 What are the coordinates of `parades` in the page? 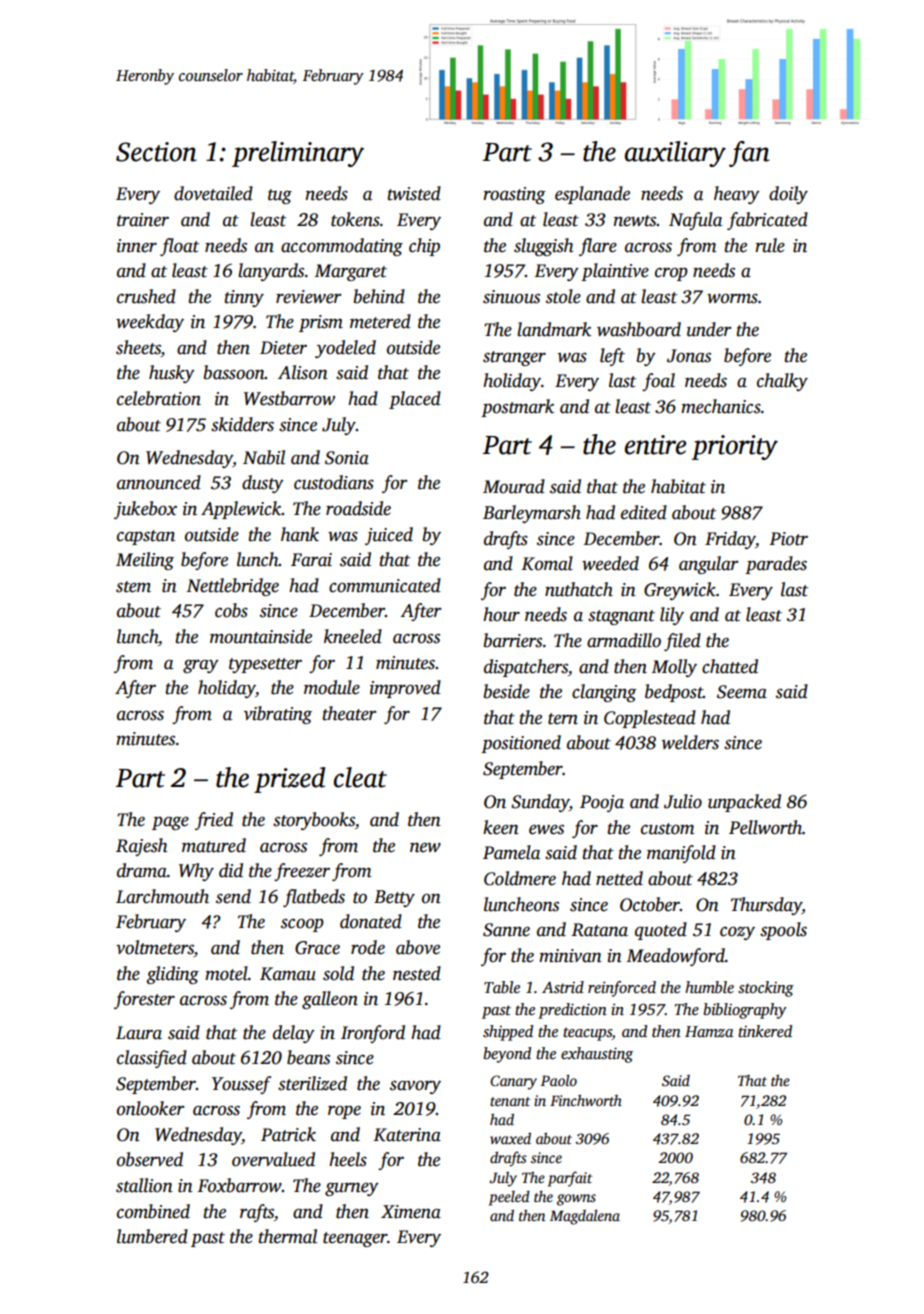 It's located at (776, 565).
